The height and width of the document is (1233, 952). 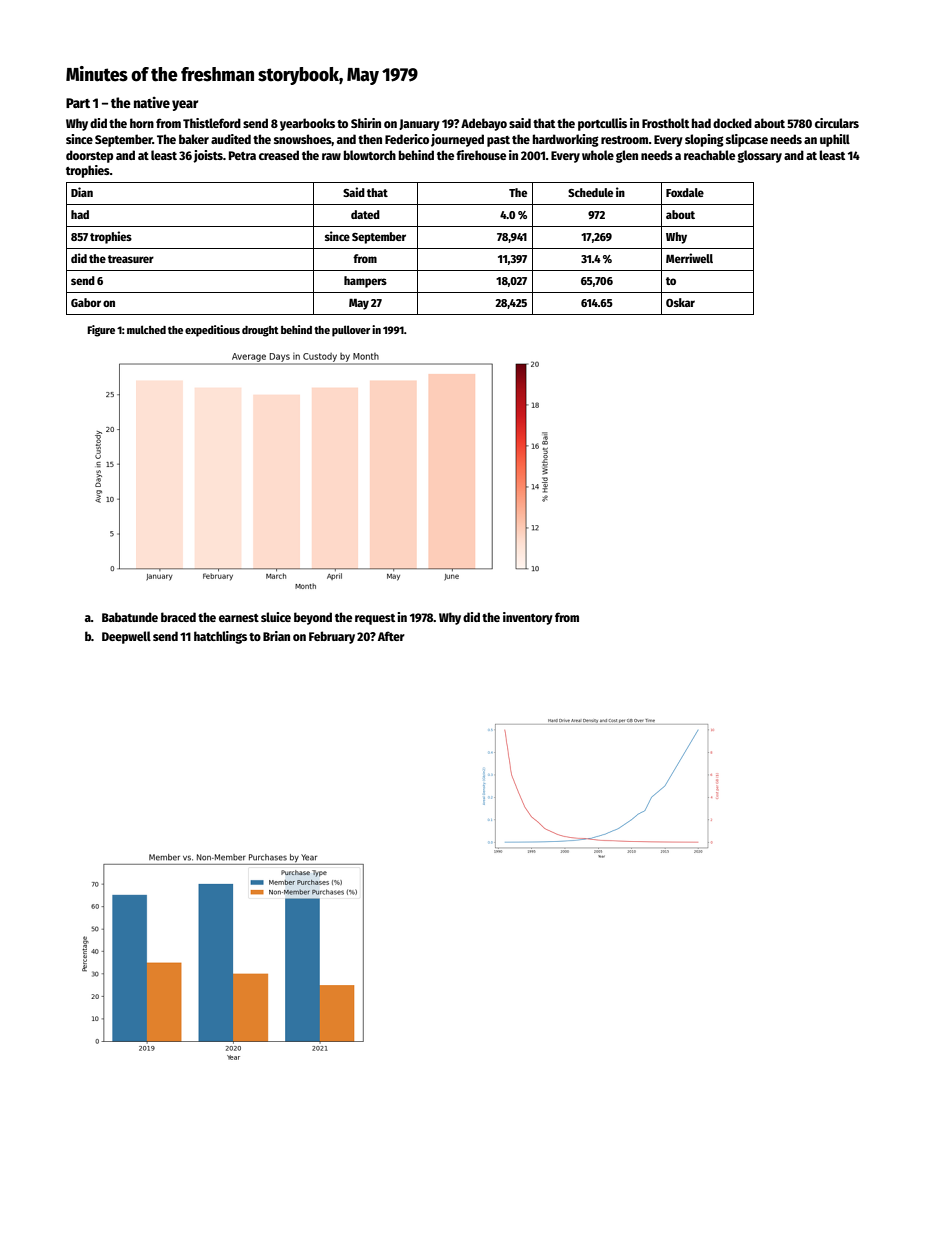 I want to click on drought, so click(x=260, y=331).
